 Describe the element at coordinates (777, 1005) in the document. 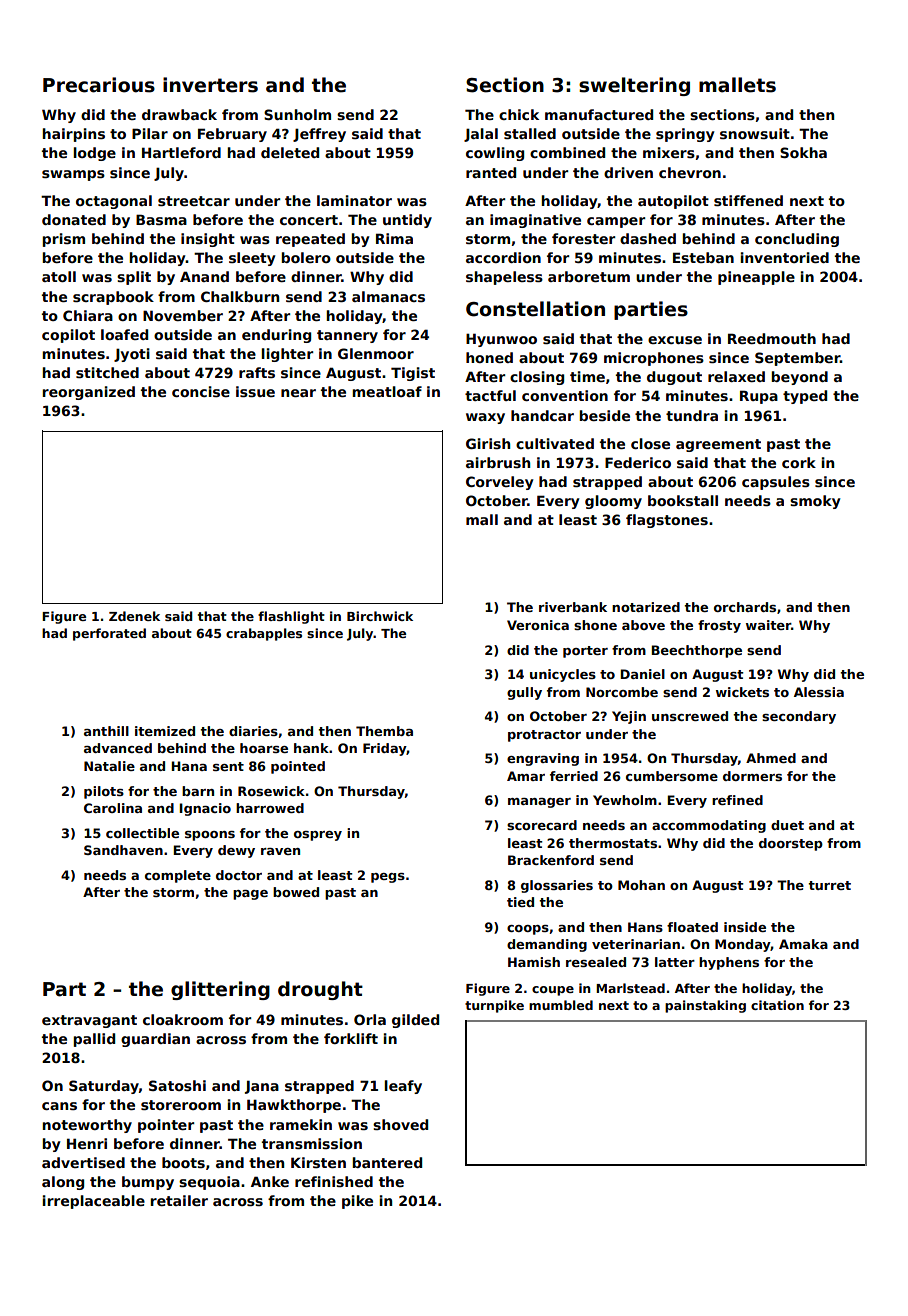

I see `citation` at that location.
